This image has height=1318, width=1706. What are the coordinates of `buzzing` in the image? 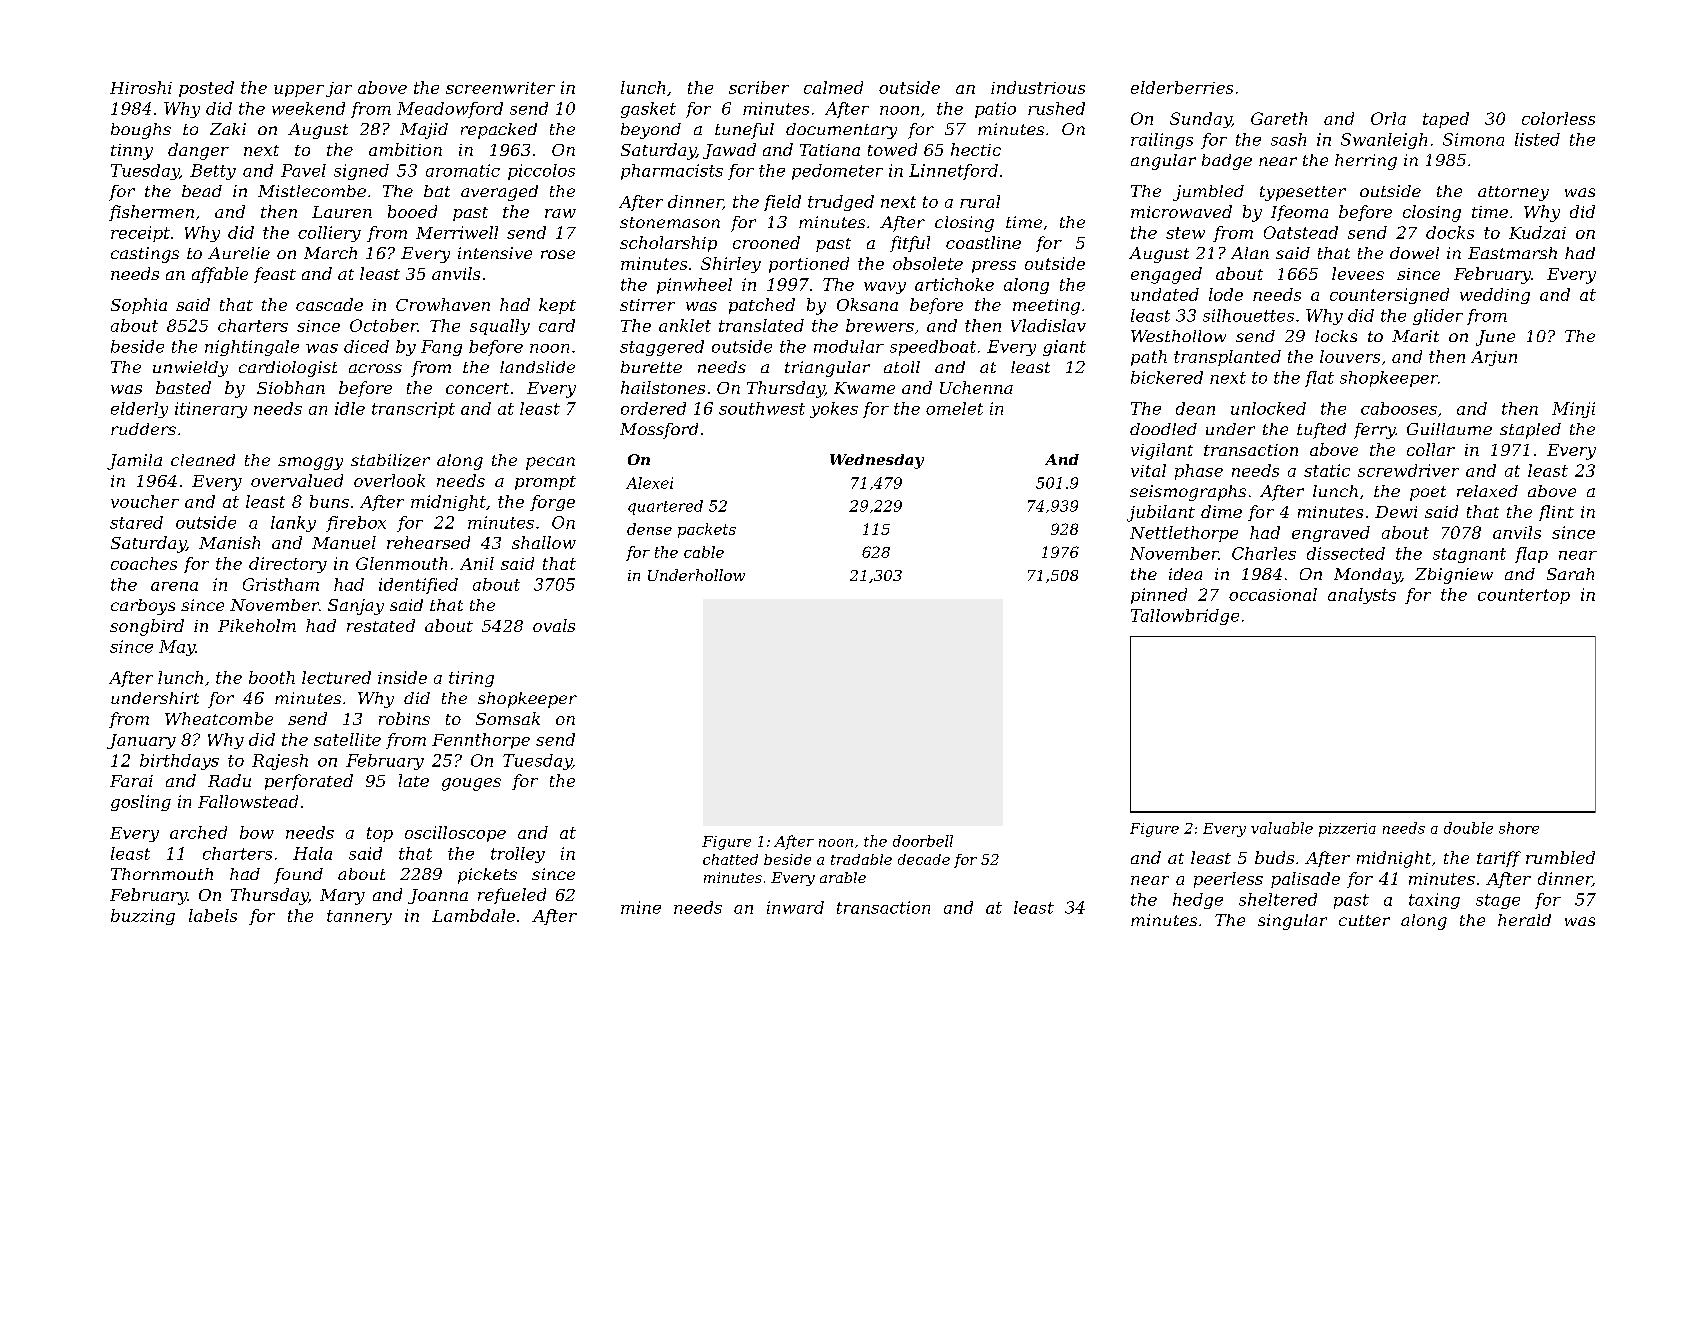 It's located at (143, 917).
